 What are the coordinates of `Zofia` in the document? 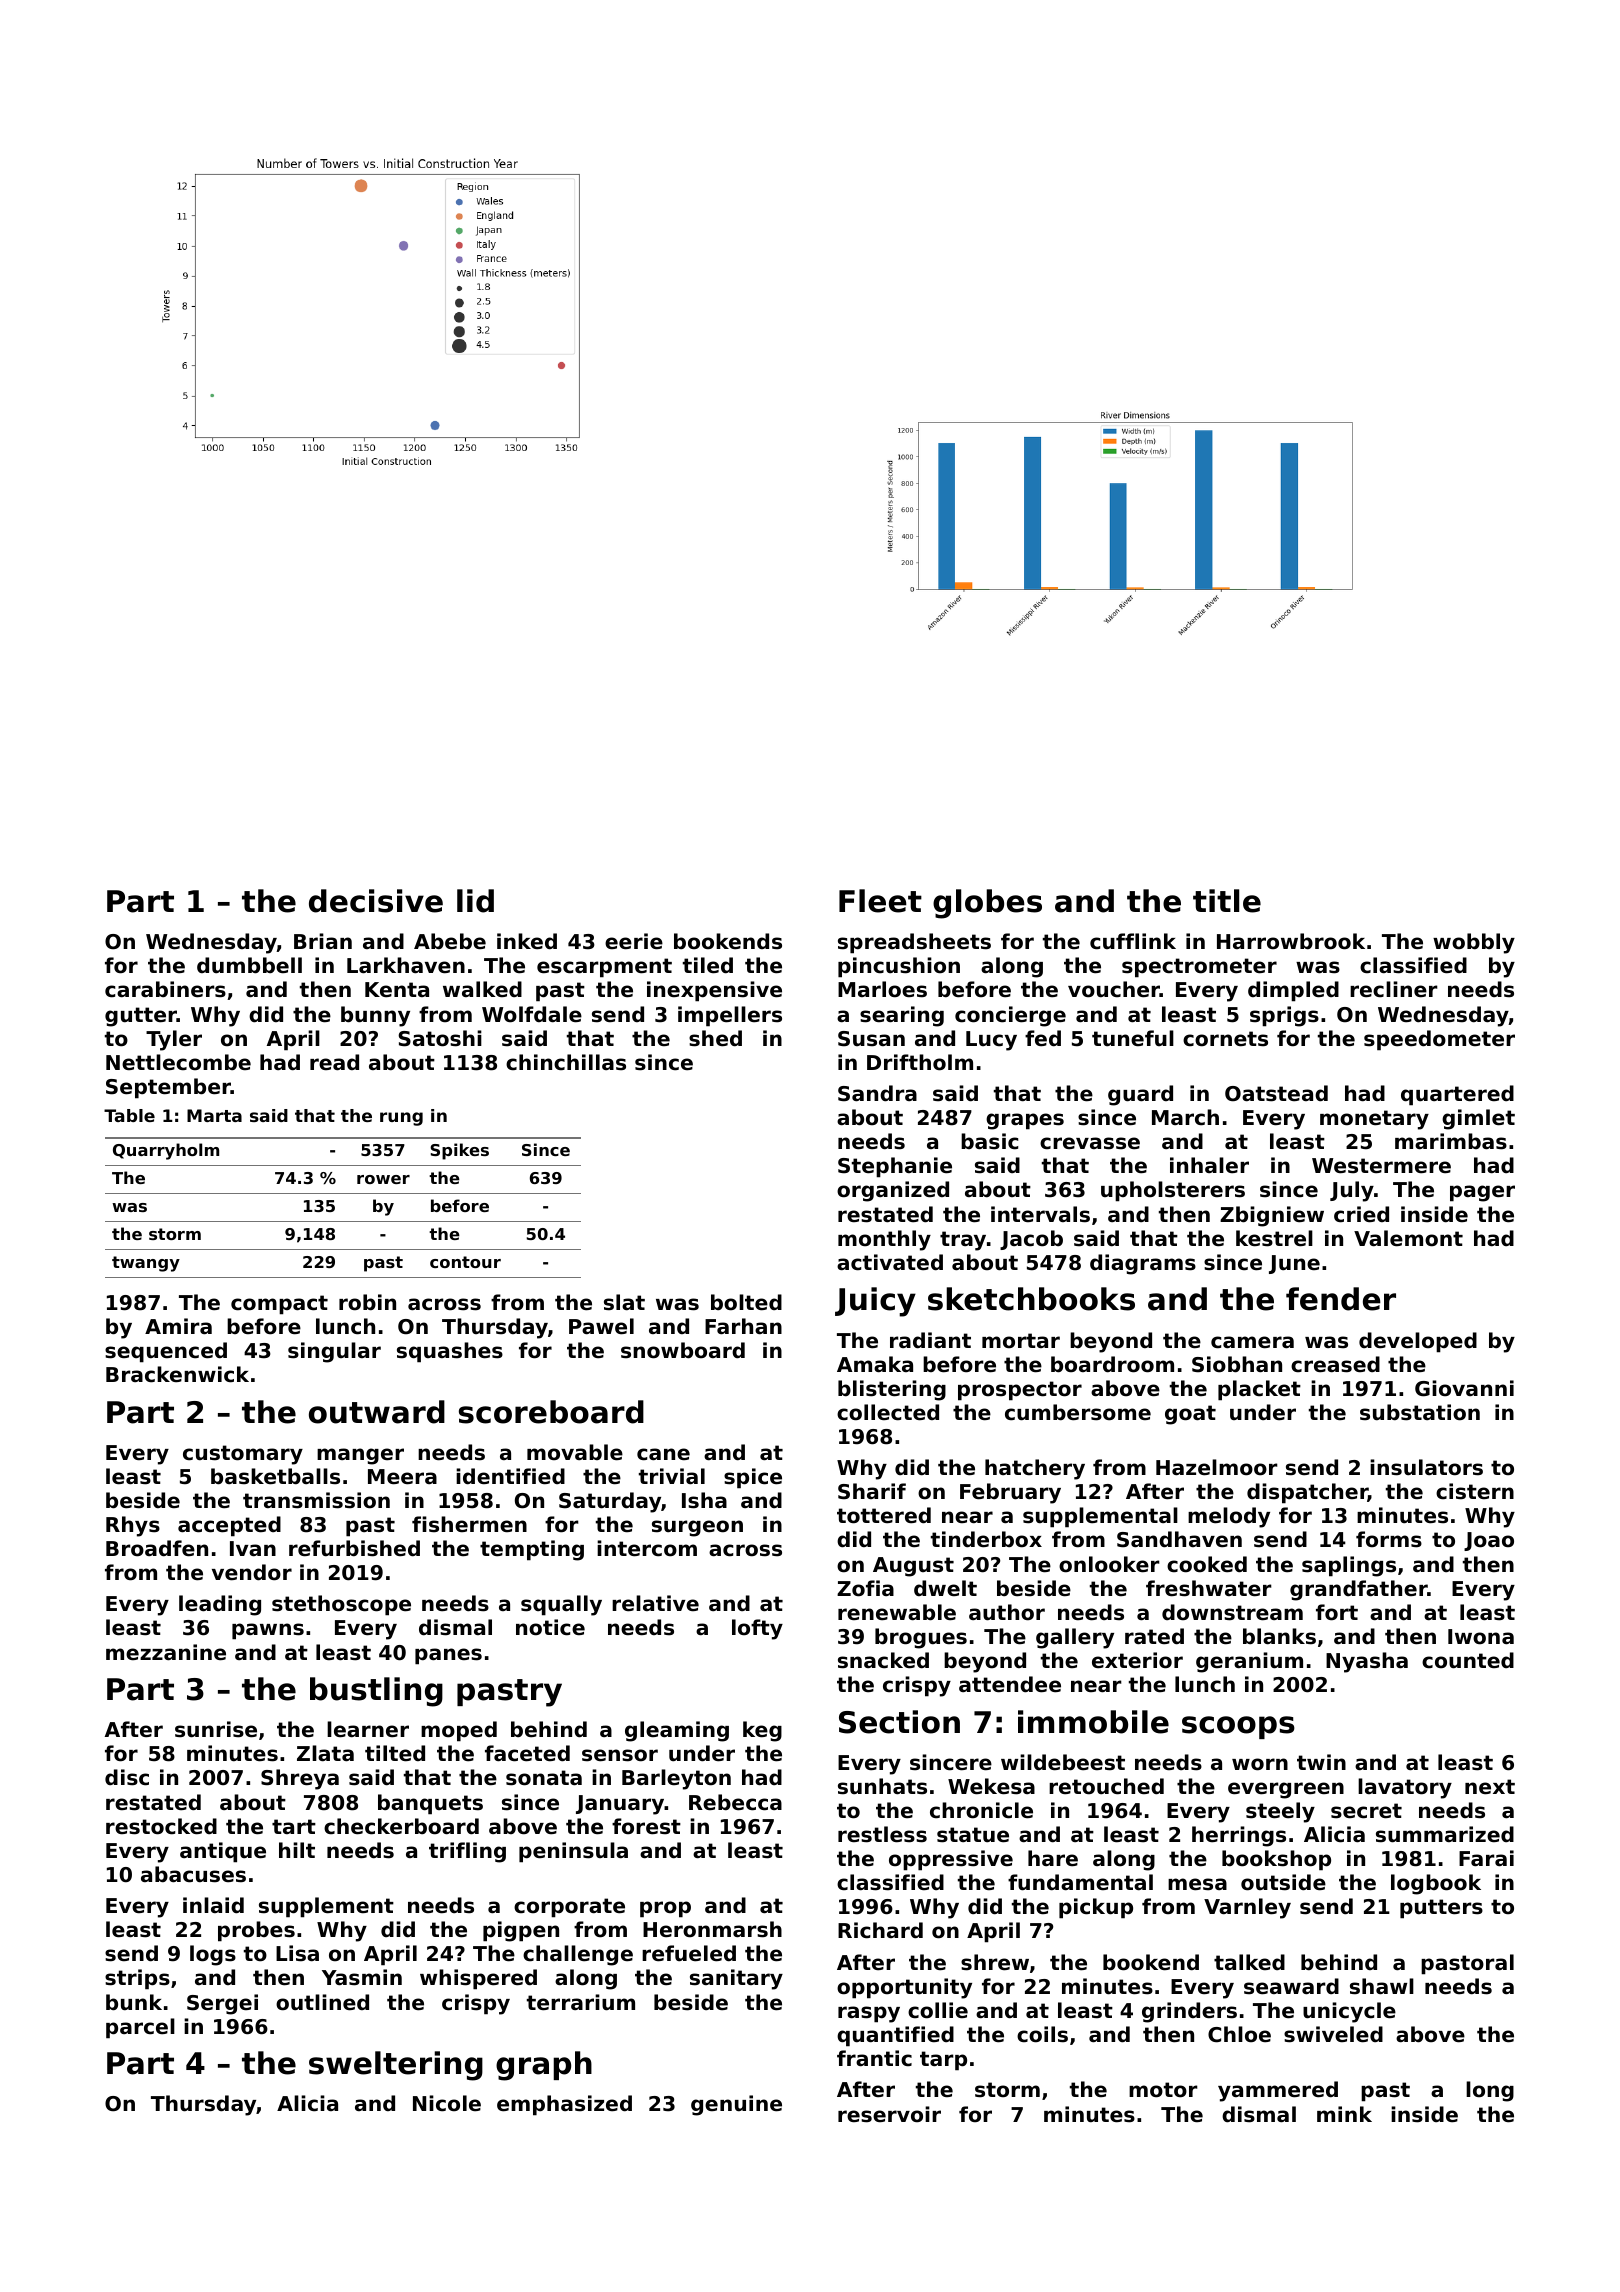 It's located at (865, 1588).
